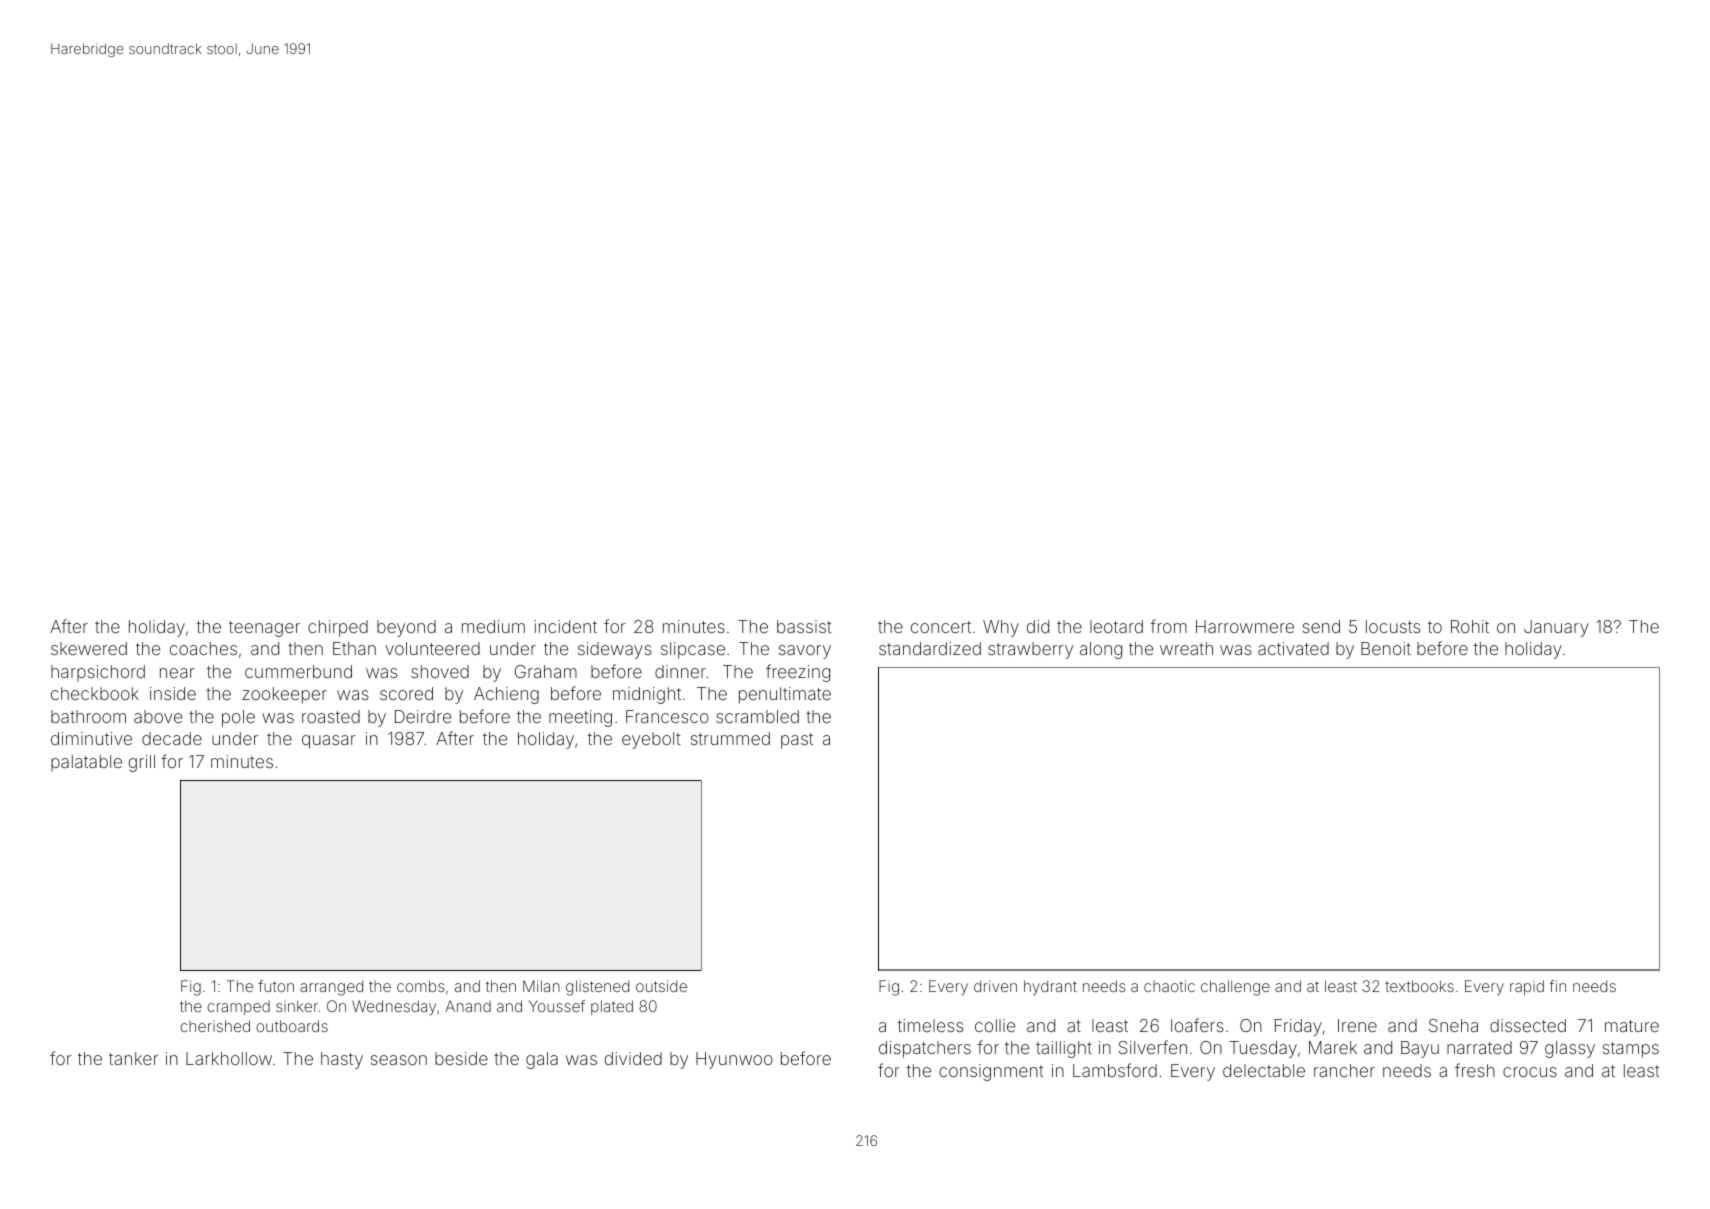 The width and height of the screenshot is (1710, 1209). Describe the element at coordinates (941, 627) in the screenshot. I see `concert` at that location.
